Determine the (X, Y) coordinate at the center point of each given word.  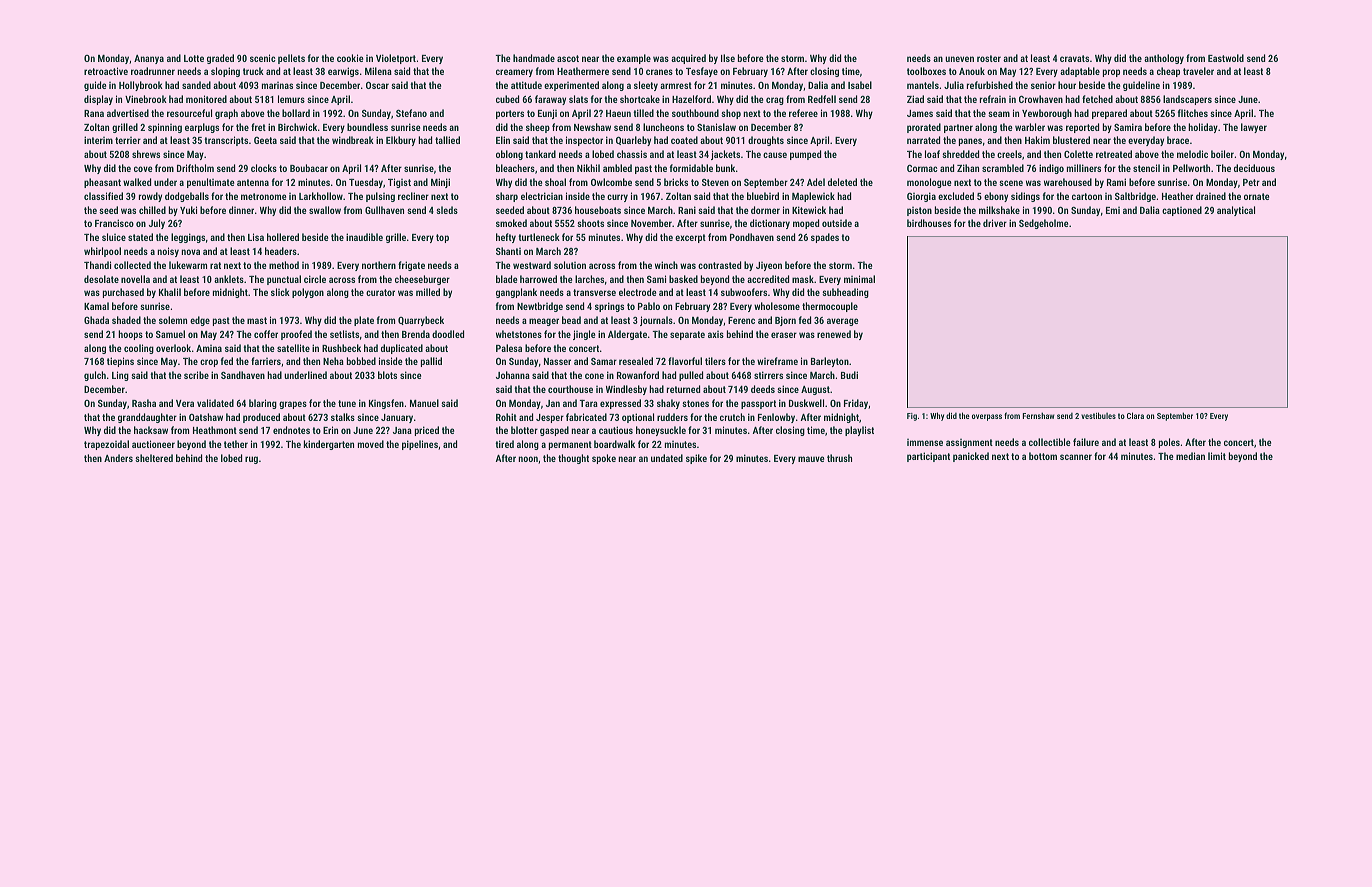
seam (999, 114)
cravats (1074, 58)
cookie (350, 58)
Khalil (170, 292)
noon (528, 459)
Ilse (728, 58)
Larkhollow (321, 196)
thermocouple (830, 307)
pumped (805, 155)
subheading (845, 293)
